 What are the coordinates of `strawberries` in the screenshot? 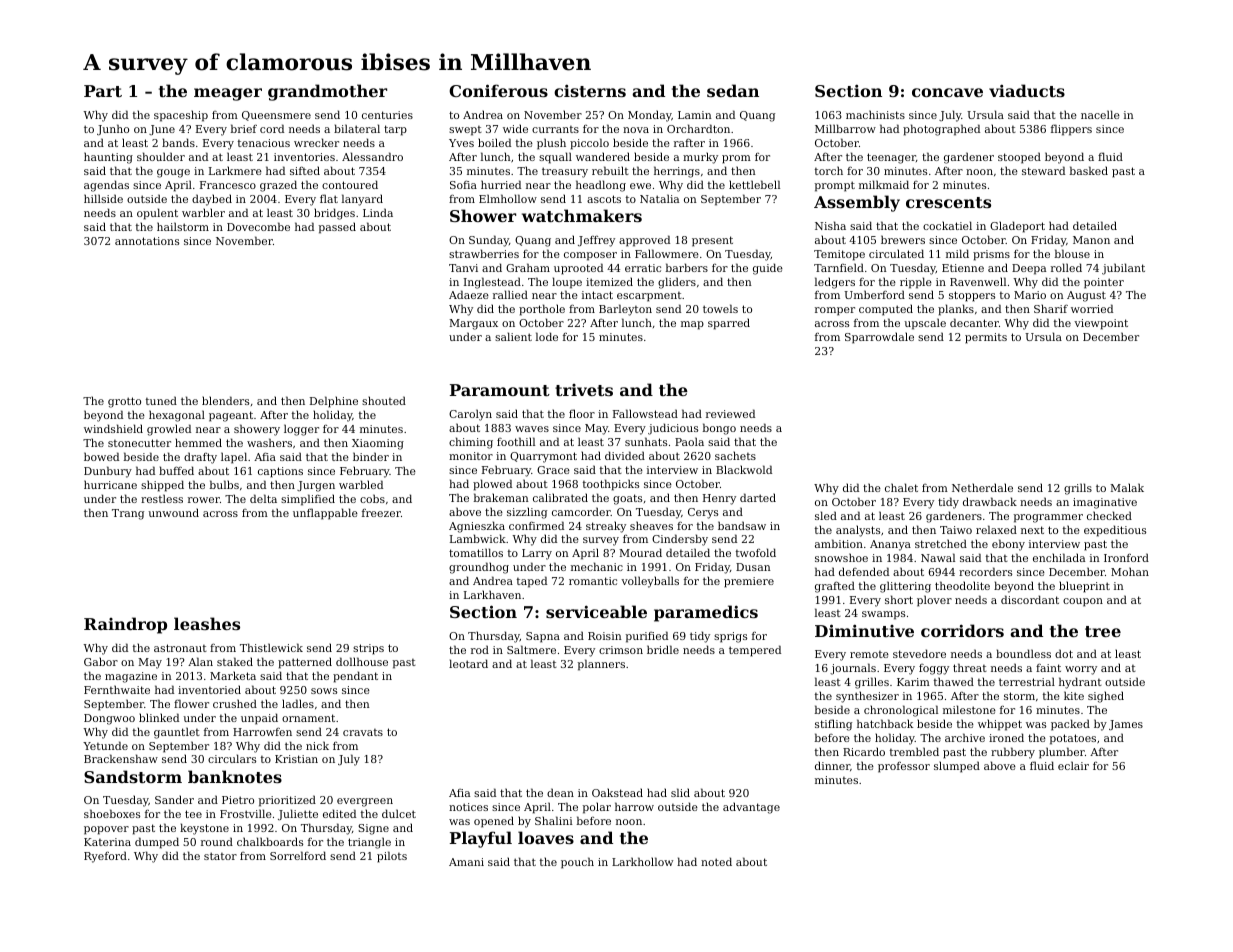 It's located at (484, 253).
